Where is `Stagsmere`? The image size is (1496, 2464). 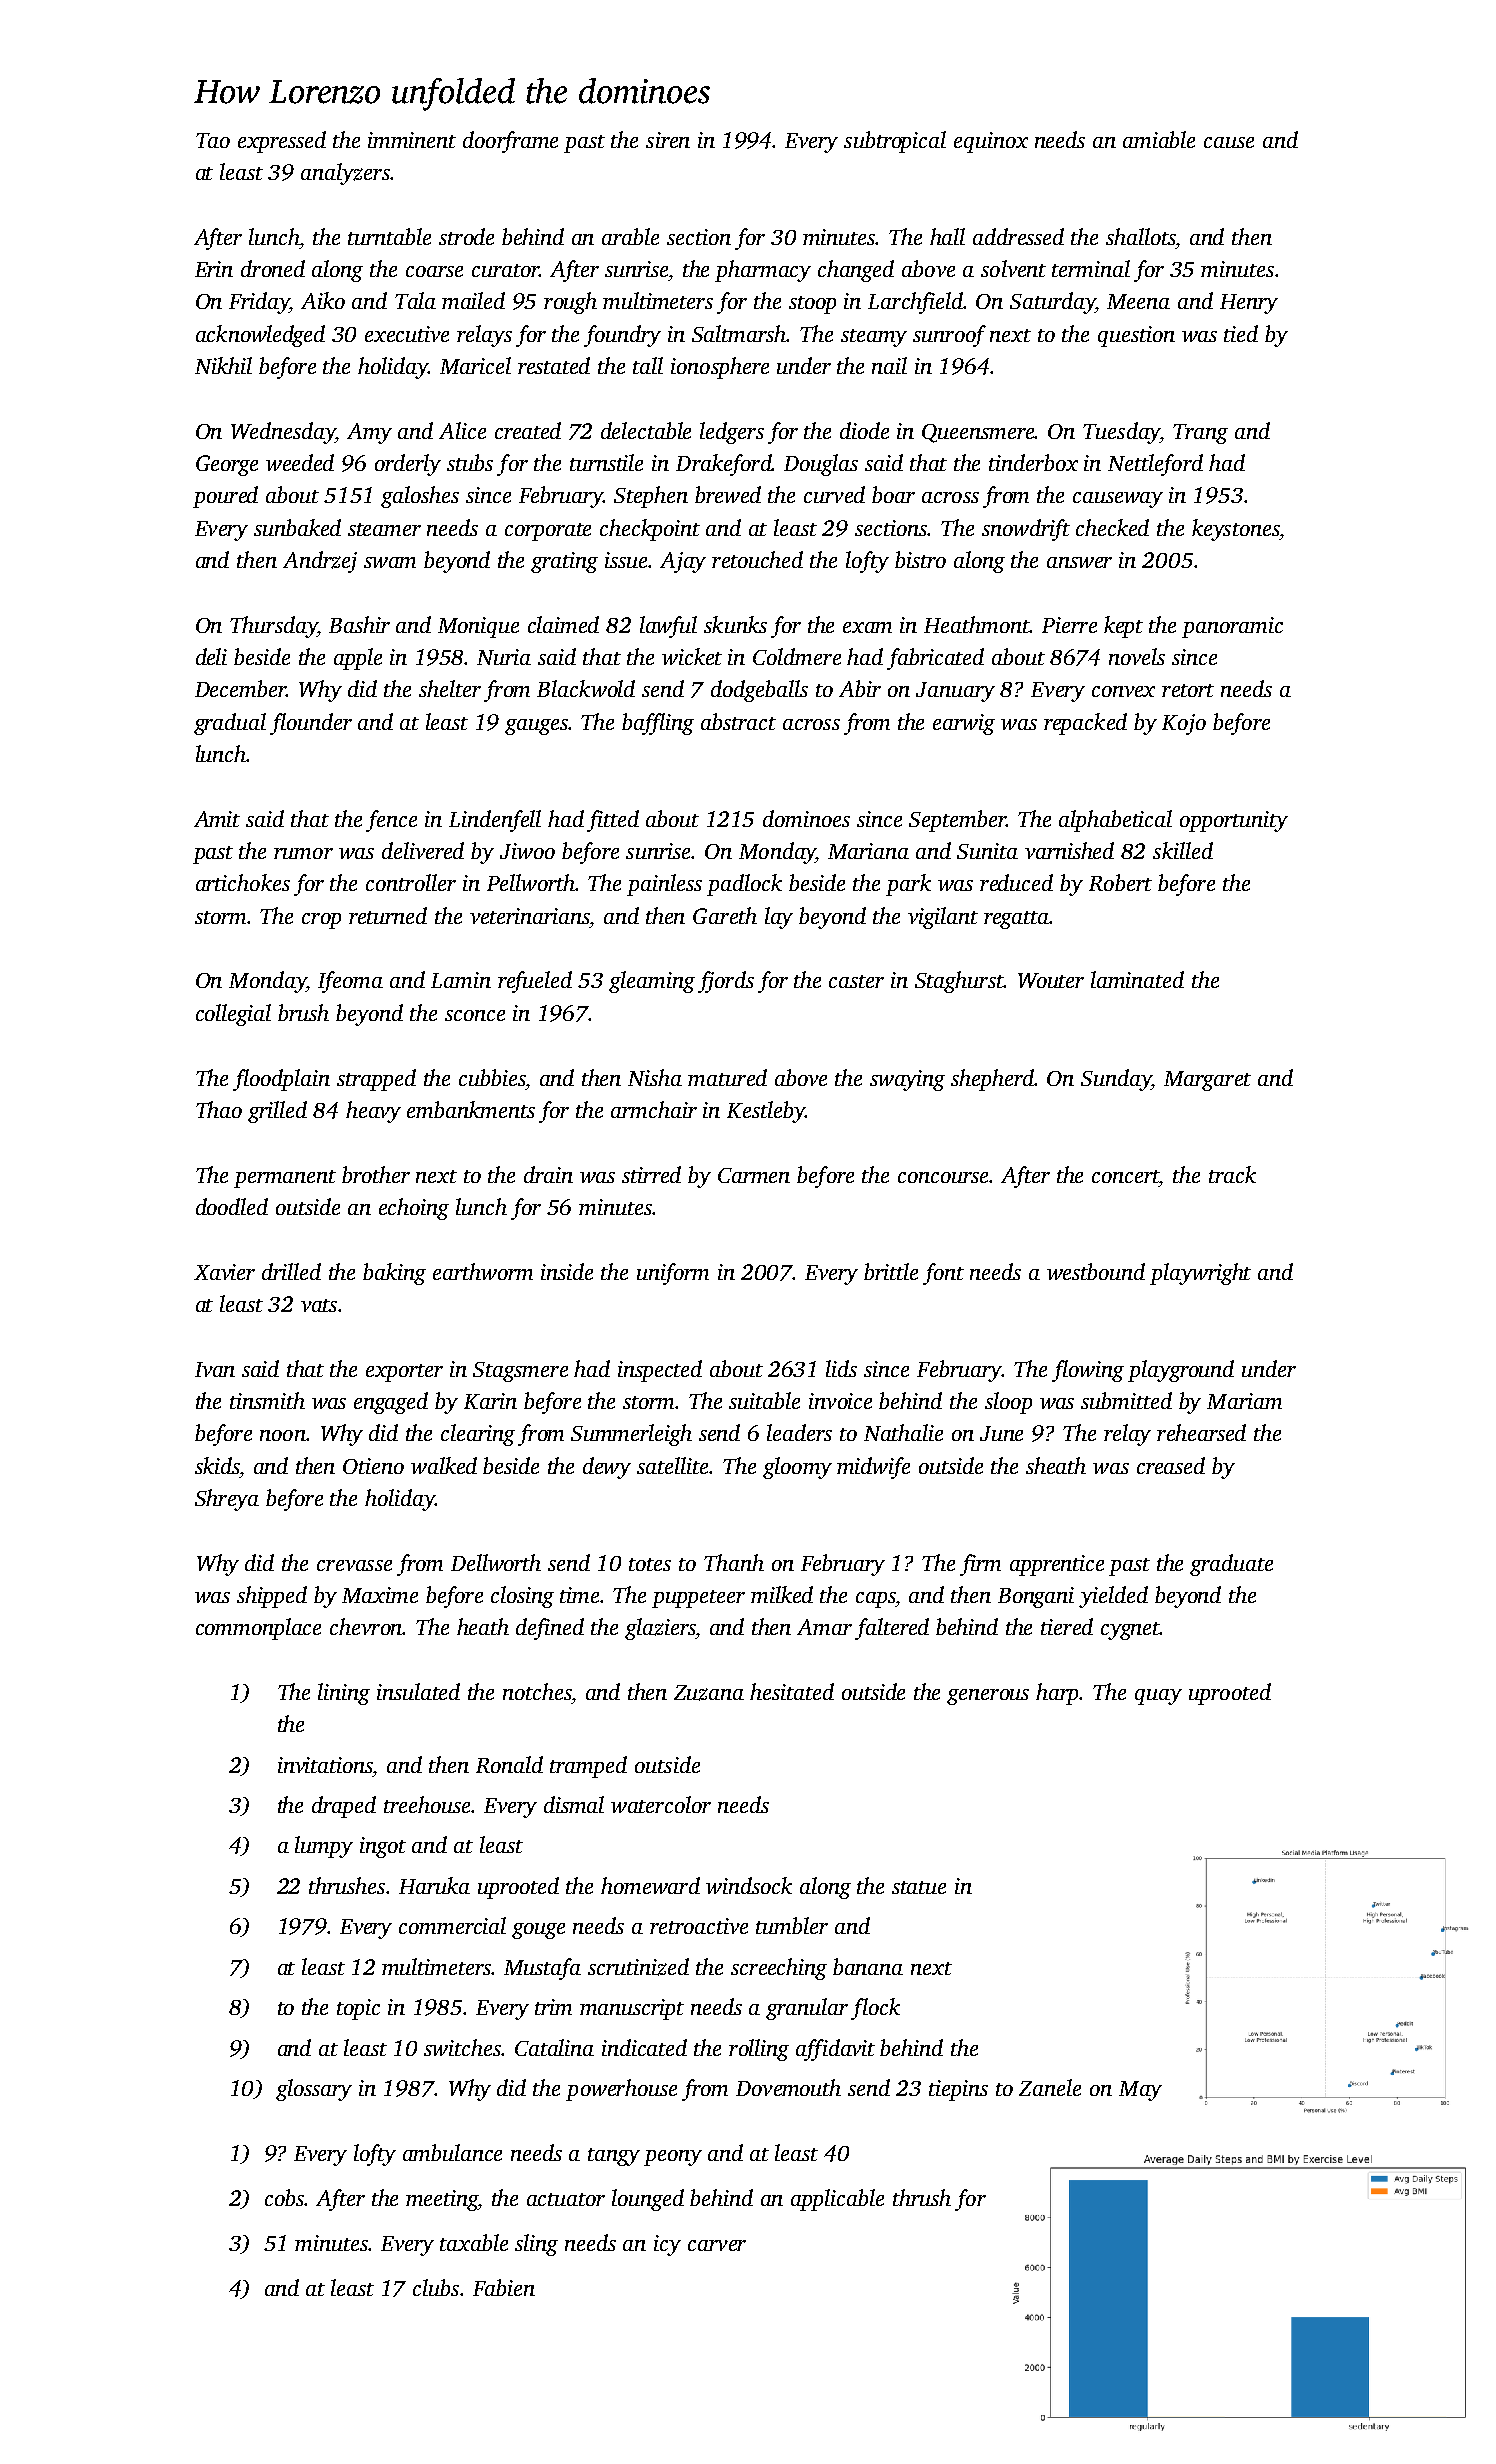 Stagsmere is located at coordinates (520, 1372).
